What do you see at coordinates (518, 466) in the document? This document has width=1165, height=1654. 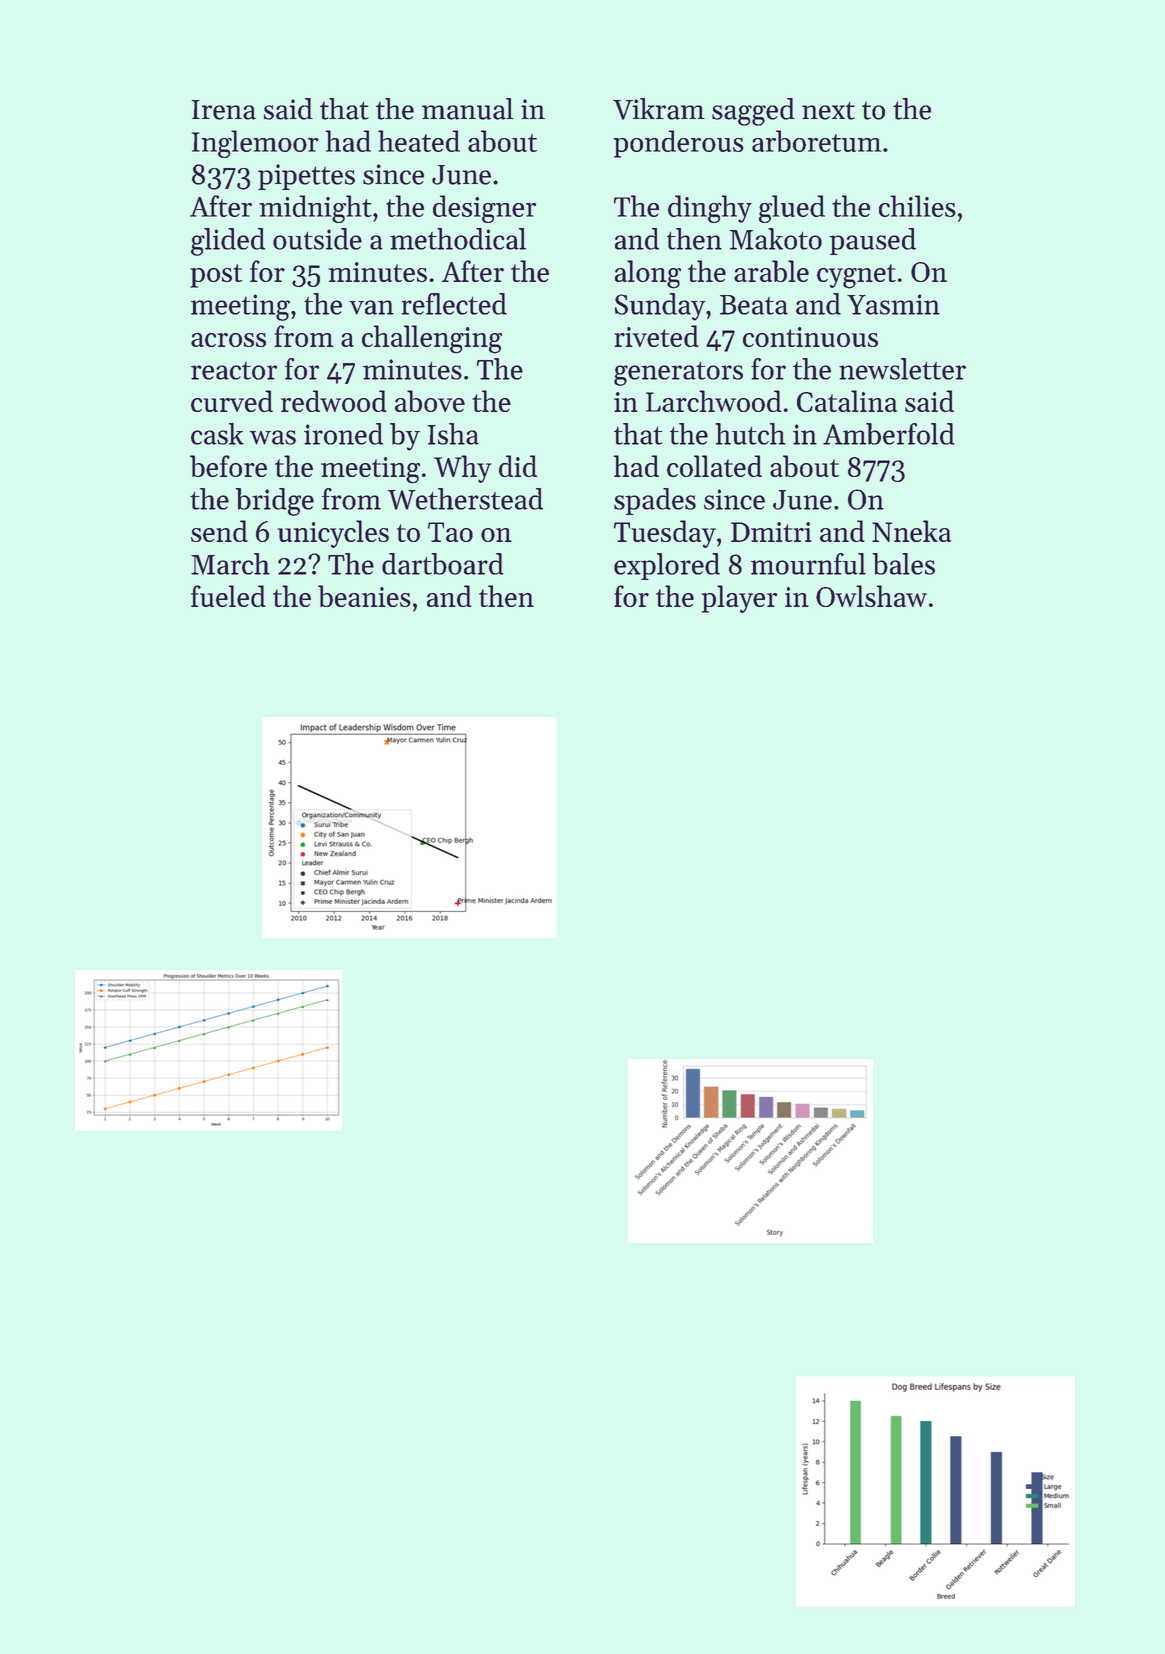 I see `did` at bounding box center [518, 466].
